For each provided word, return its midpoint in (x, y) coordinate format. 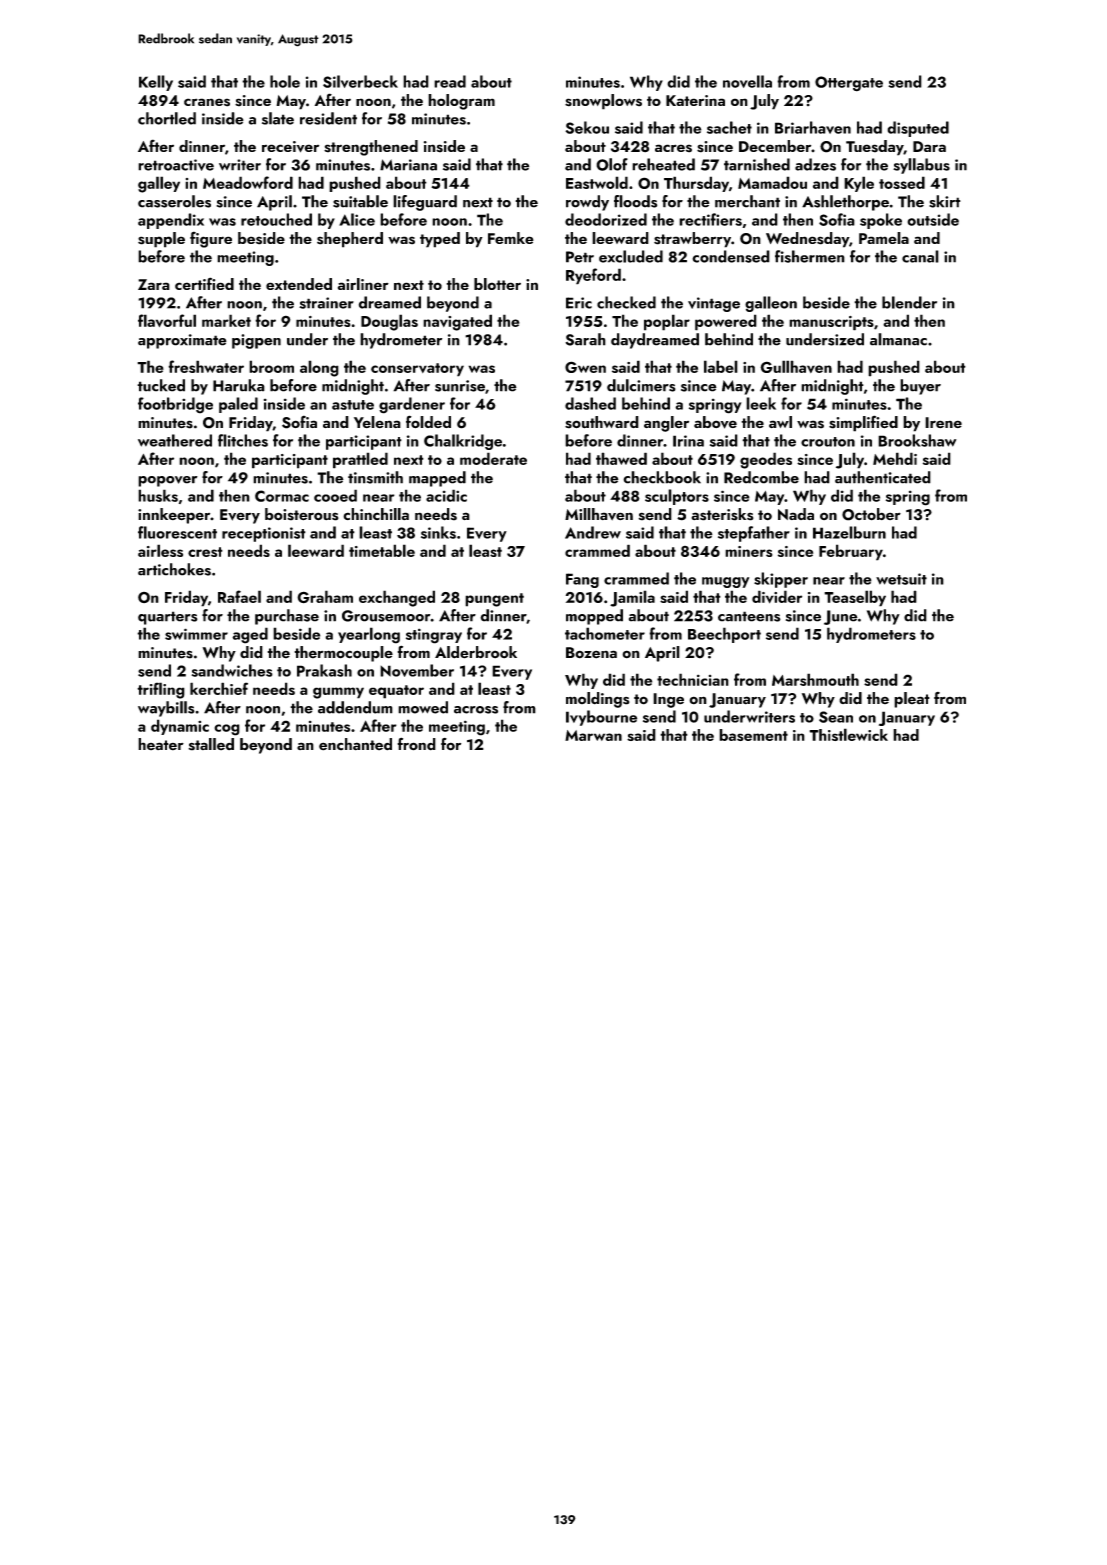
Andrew (593, 532)
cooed (335, 495)
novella (747, 81)
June (841, 617)
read (450, 81)
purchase (287, 617)
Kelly (156, 83)
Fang (582, 580)
